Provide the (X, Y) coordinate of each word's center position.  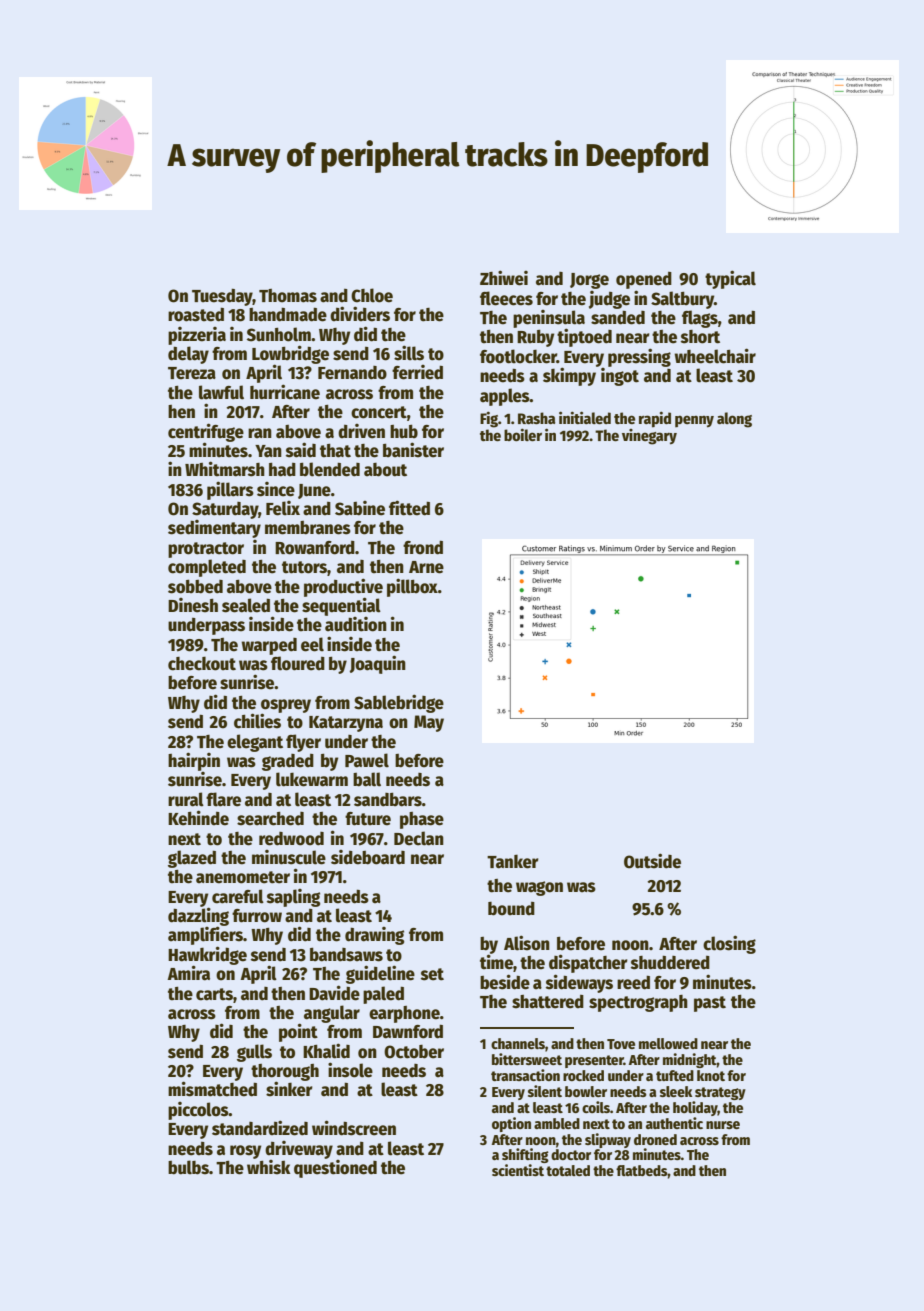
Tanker (513, 861)
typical (730, 279)
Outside (652, 861)
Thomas (288, 296)
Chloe (372, 295)
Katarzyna (346, 724)
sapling (293, 898)
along (734, 420)
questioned (335, 1169)
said (301, 450)
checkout (202, 663)
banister (413, 450)
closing (729, 944)
